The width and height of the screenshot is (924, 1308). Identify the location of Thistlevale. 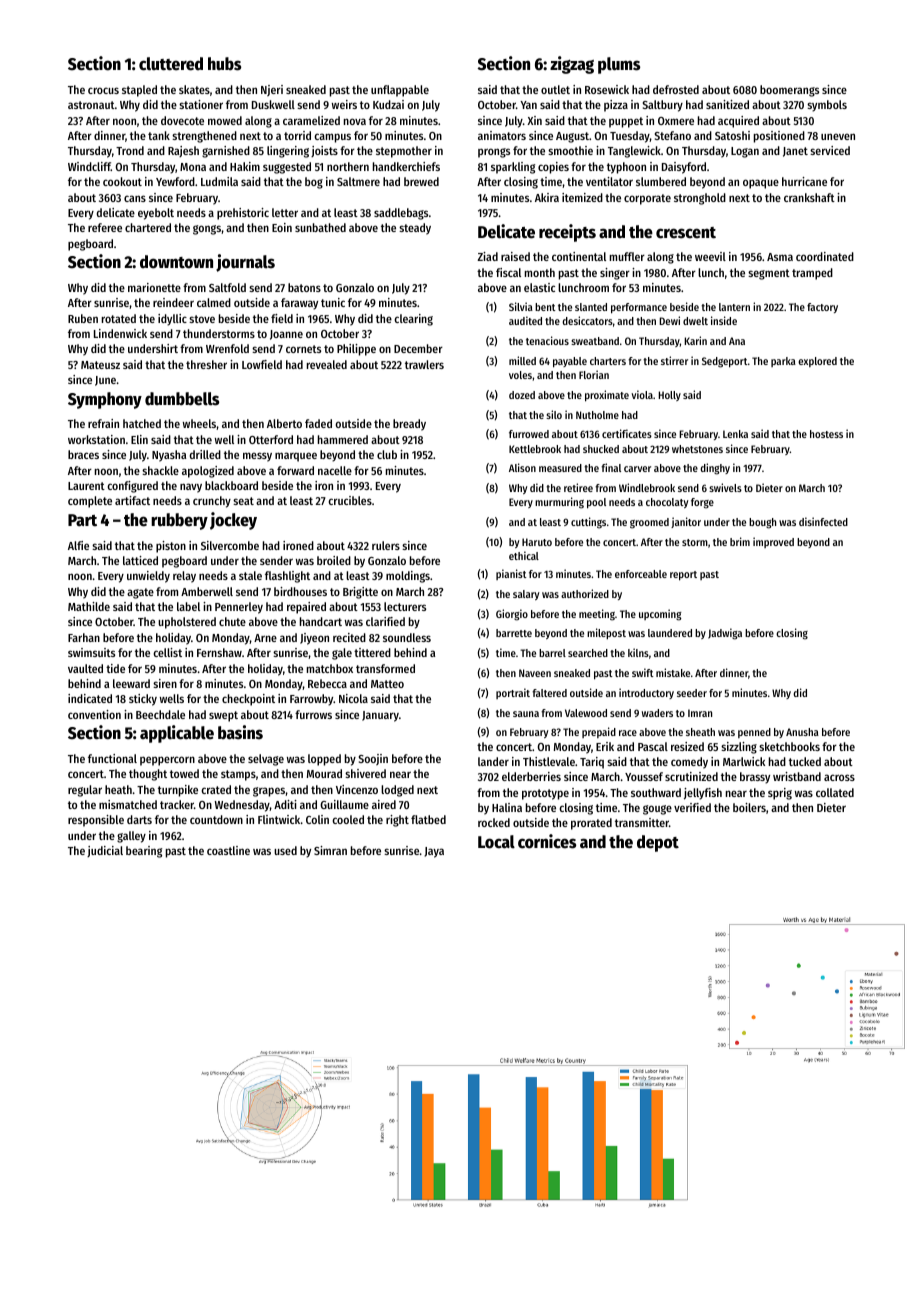
(549, 761).
